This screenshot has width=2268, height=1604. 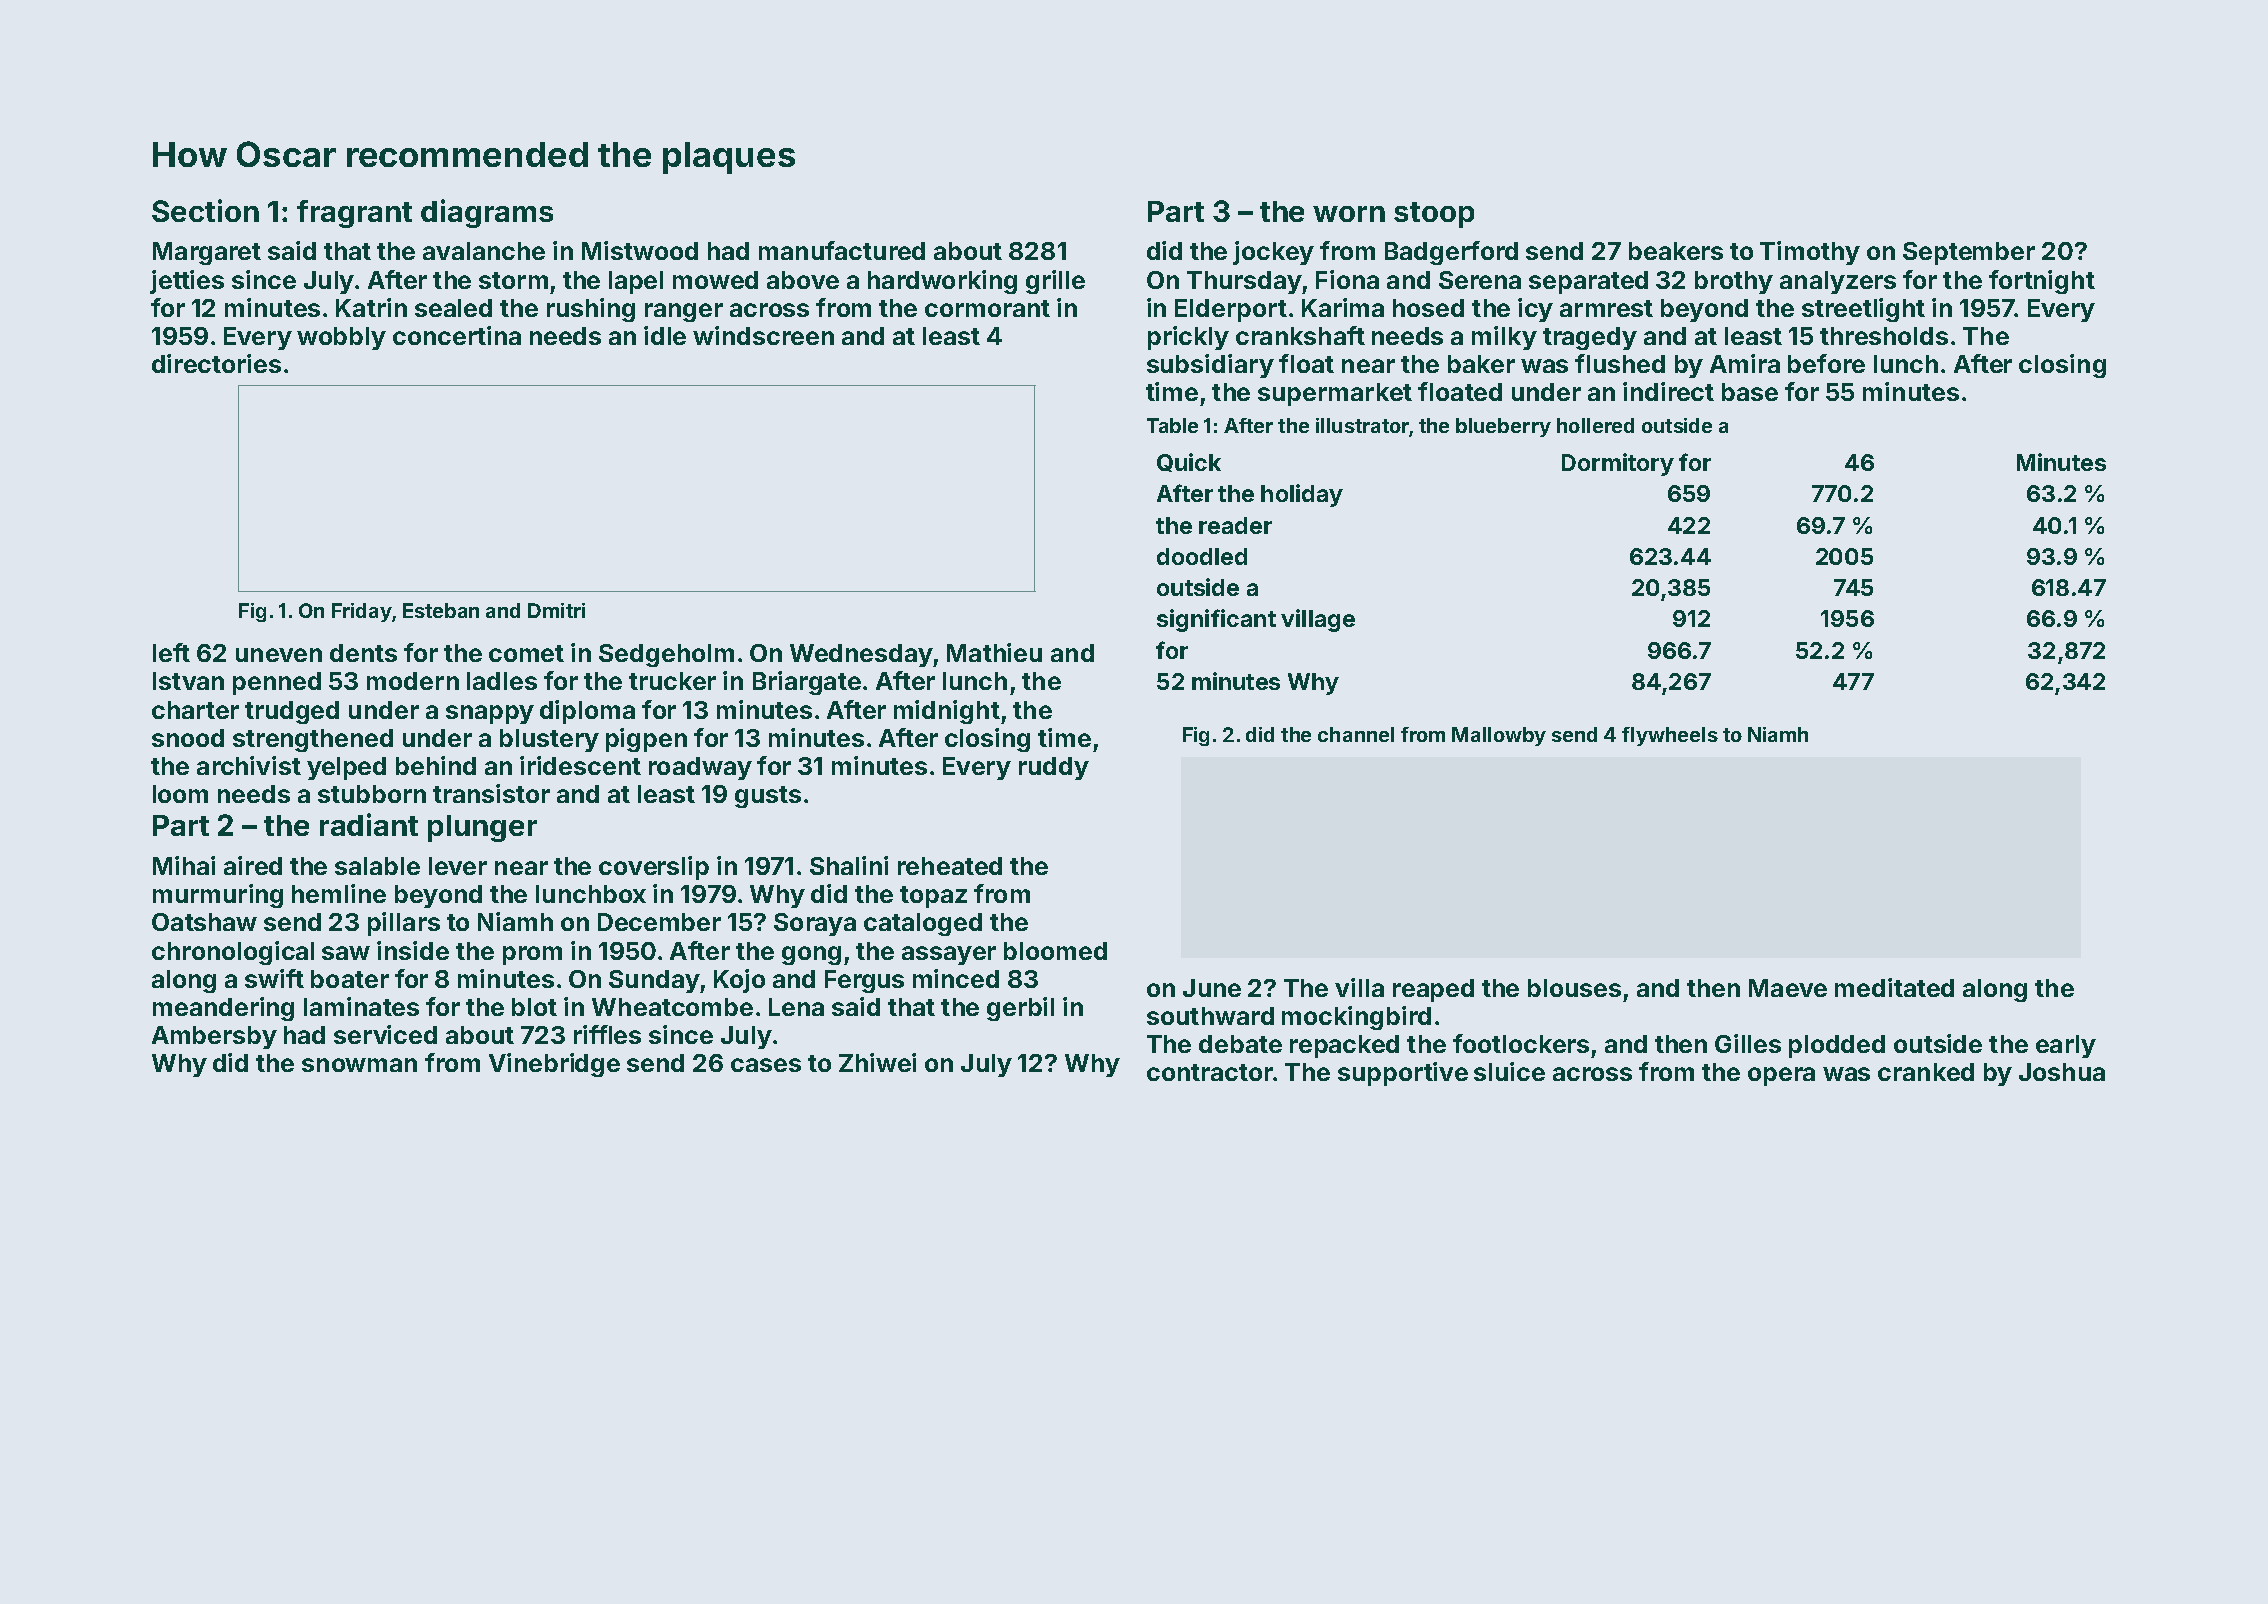 What do you see at coordinates (1335, 394) in the screenshot?
I see `supermarket` at bounding box center [1335, 394].
